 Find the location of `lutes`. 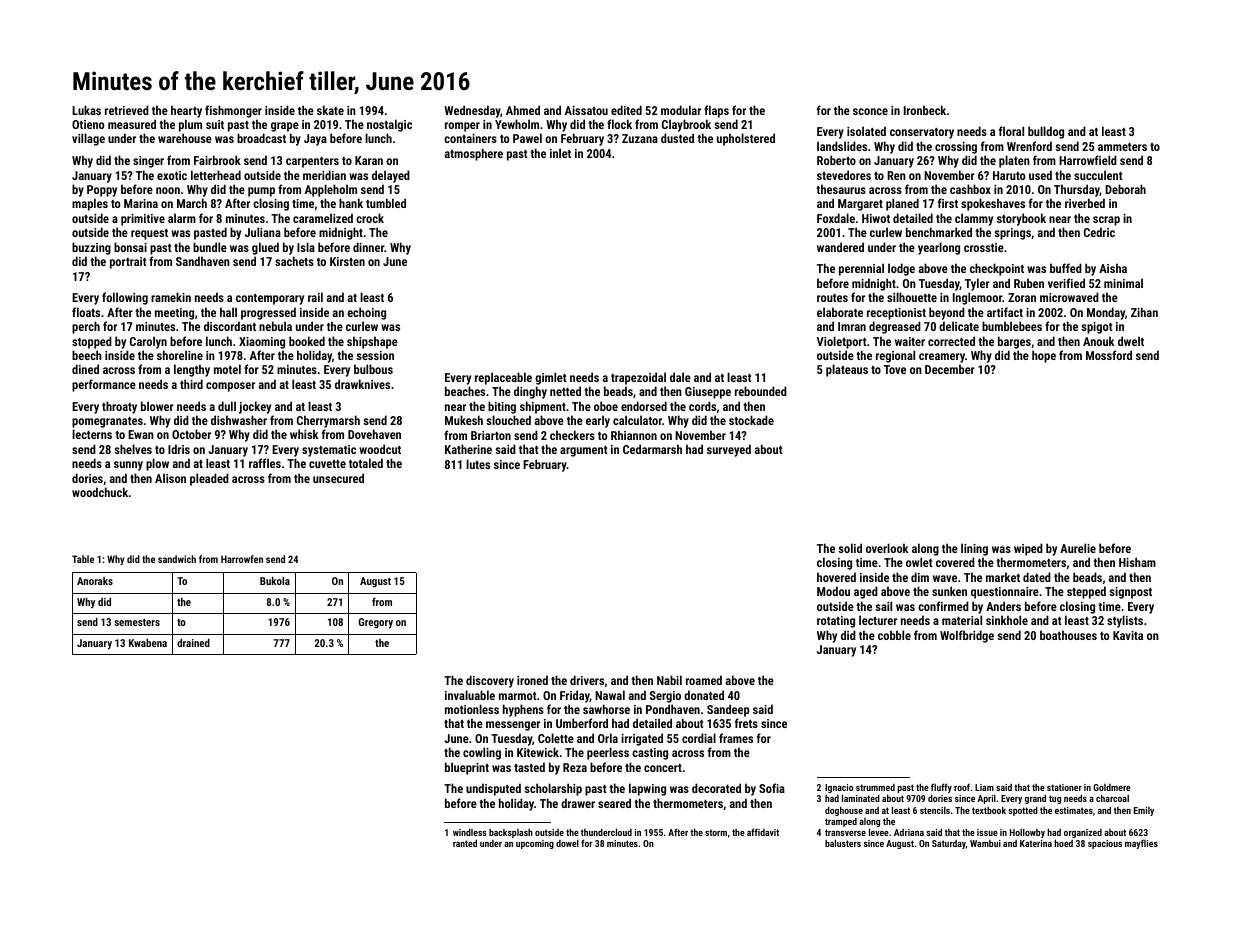

lutes is located at coordinates (478, 464).
